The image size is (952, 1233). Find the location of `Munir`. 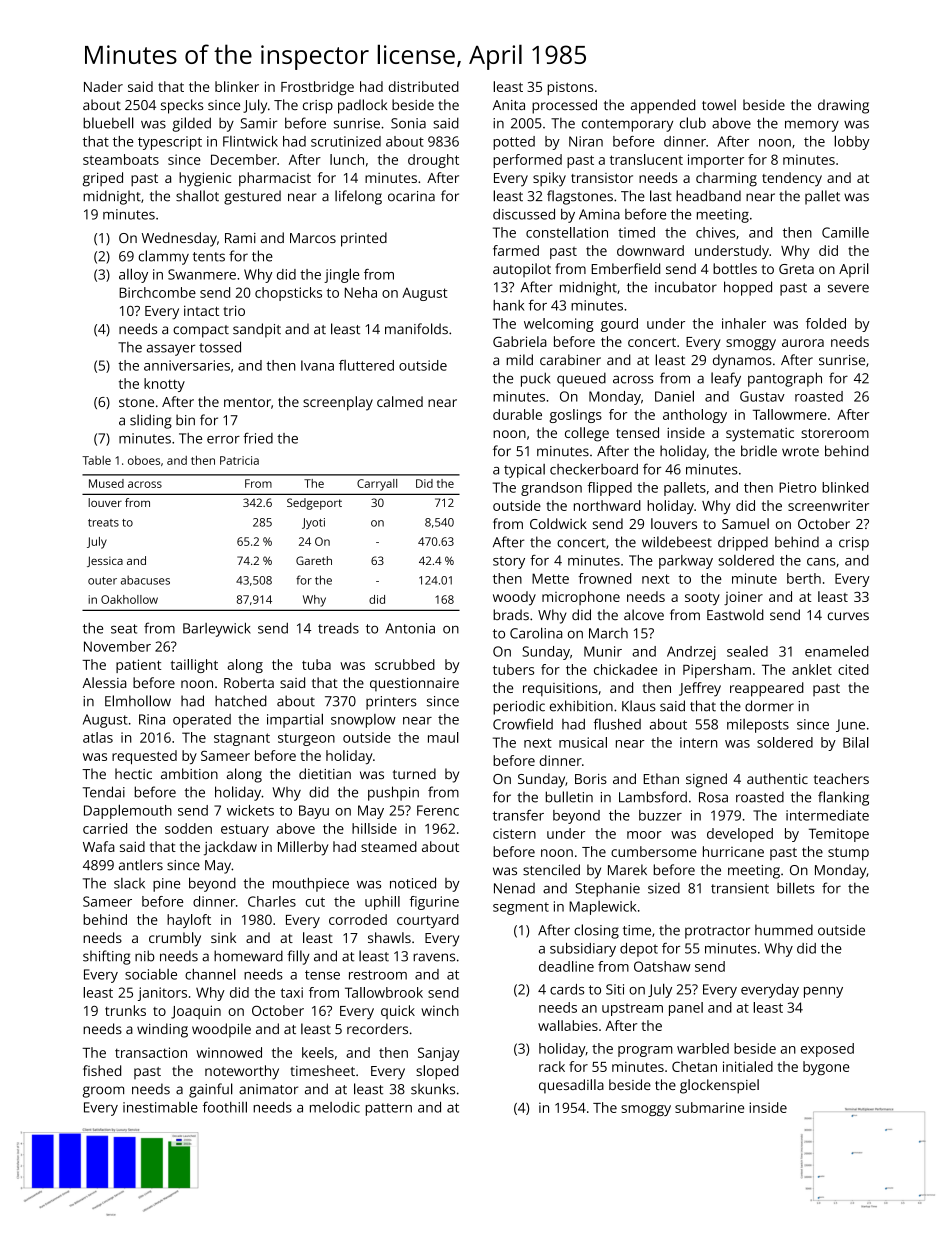

Munir is located at coordinates (603, 651).
